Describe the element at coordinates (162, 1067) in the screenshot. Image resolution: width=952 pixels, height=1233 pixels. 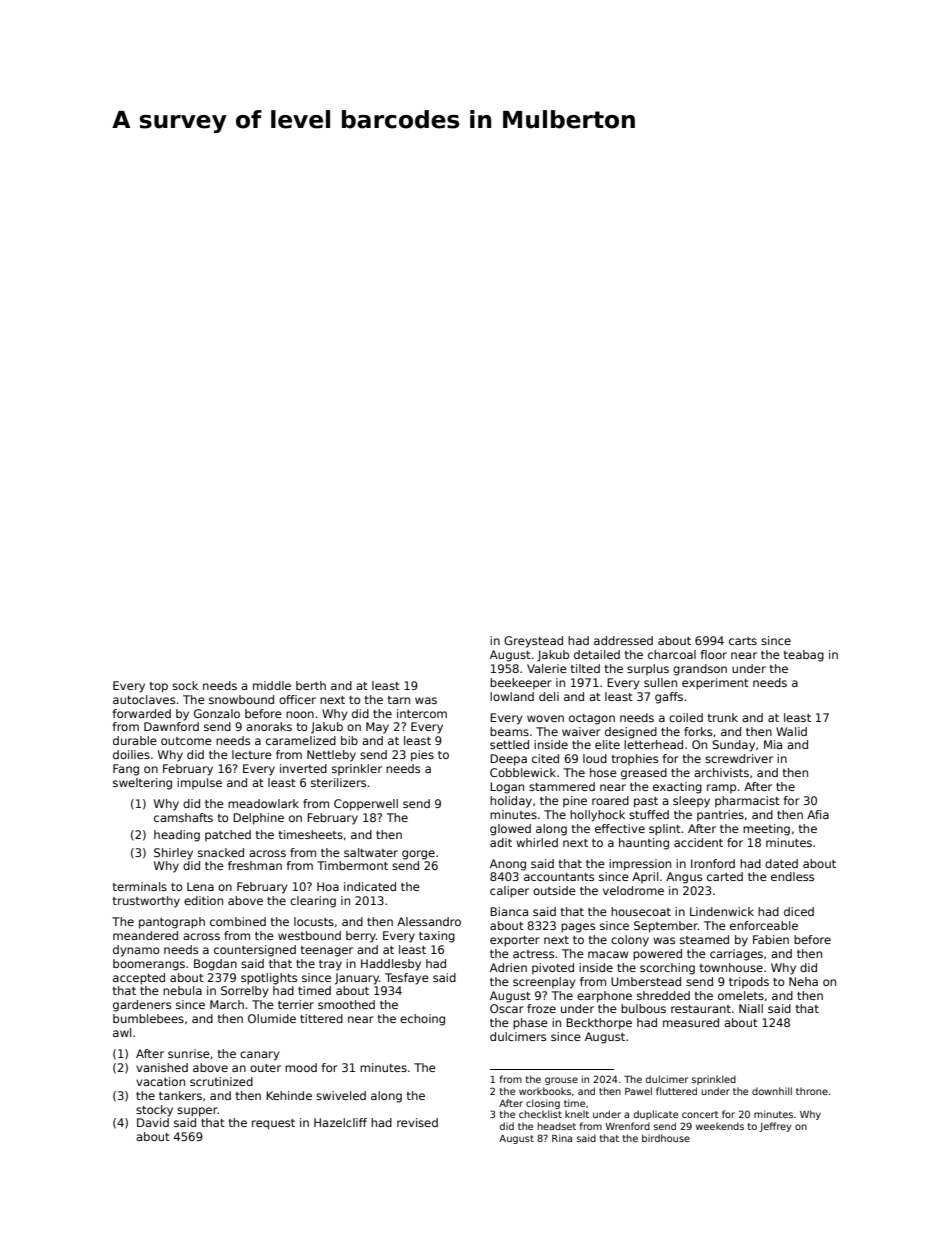
I see `vanished` at that location.
